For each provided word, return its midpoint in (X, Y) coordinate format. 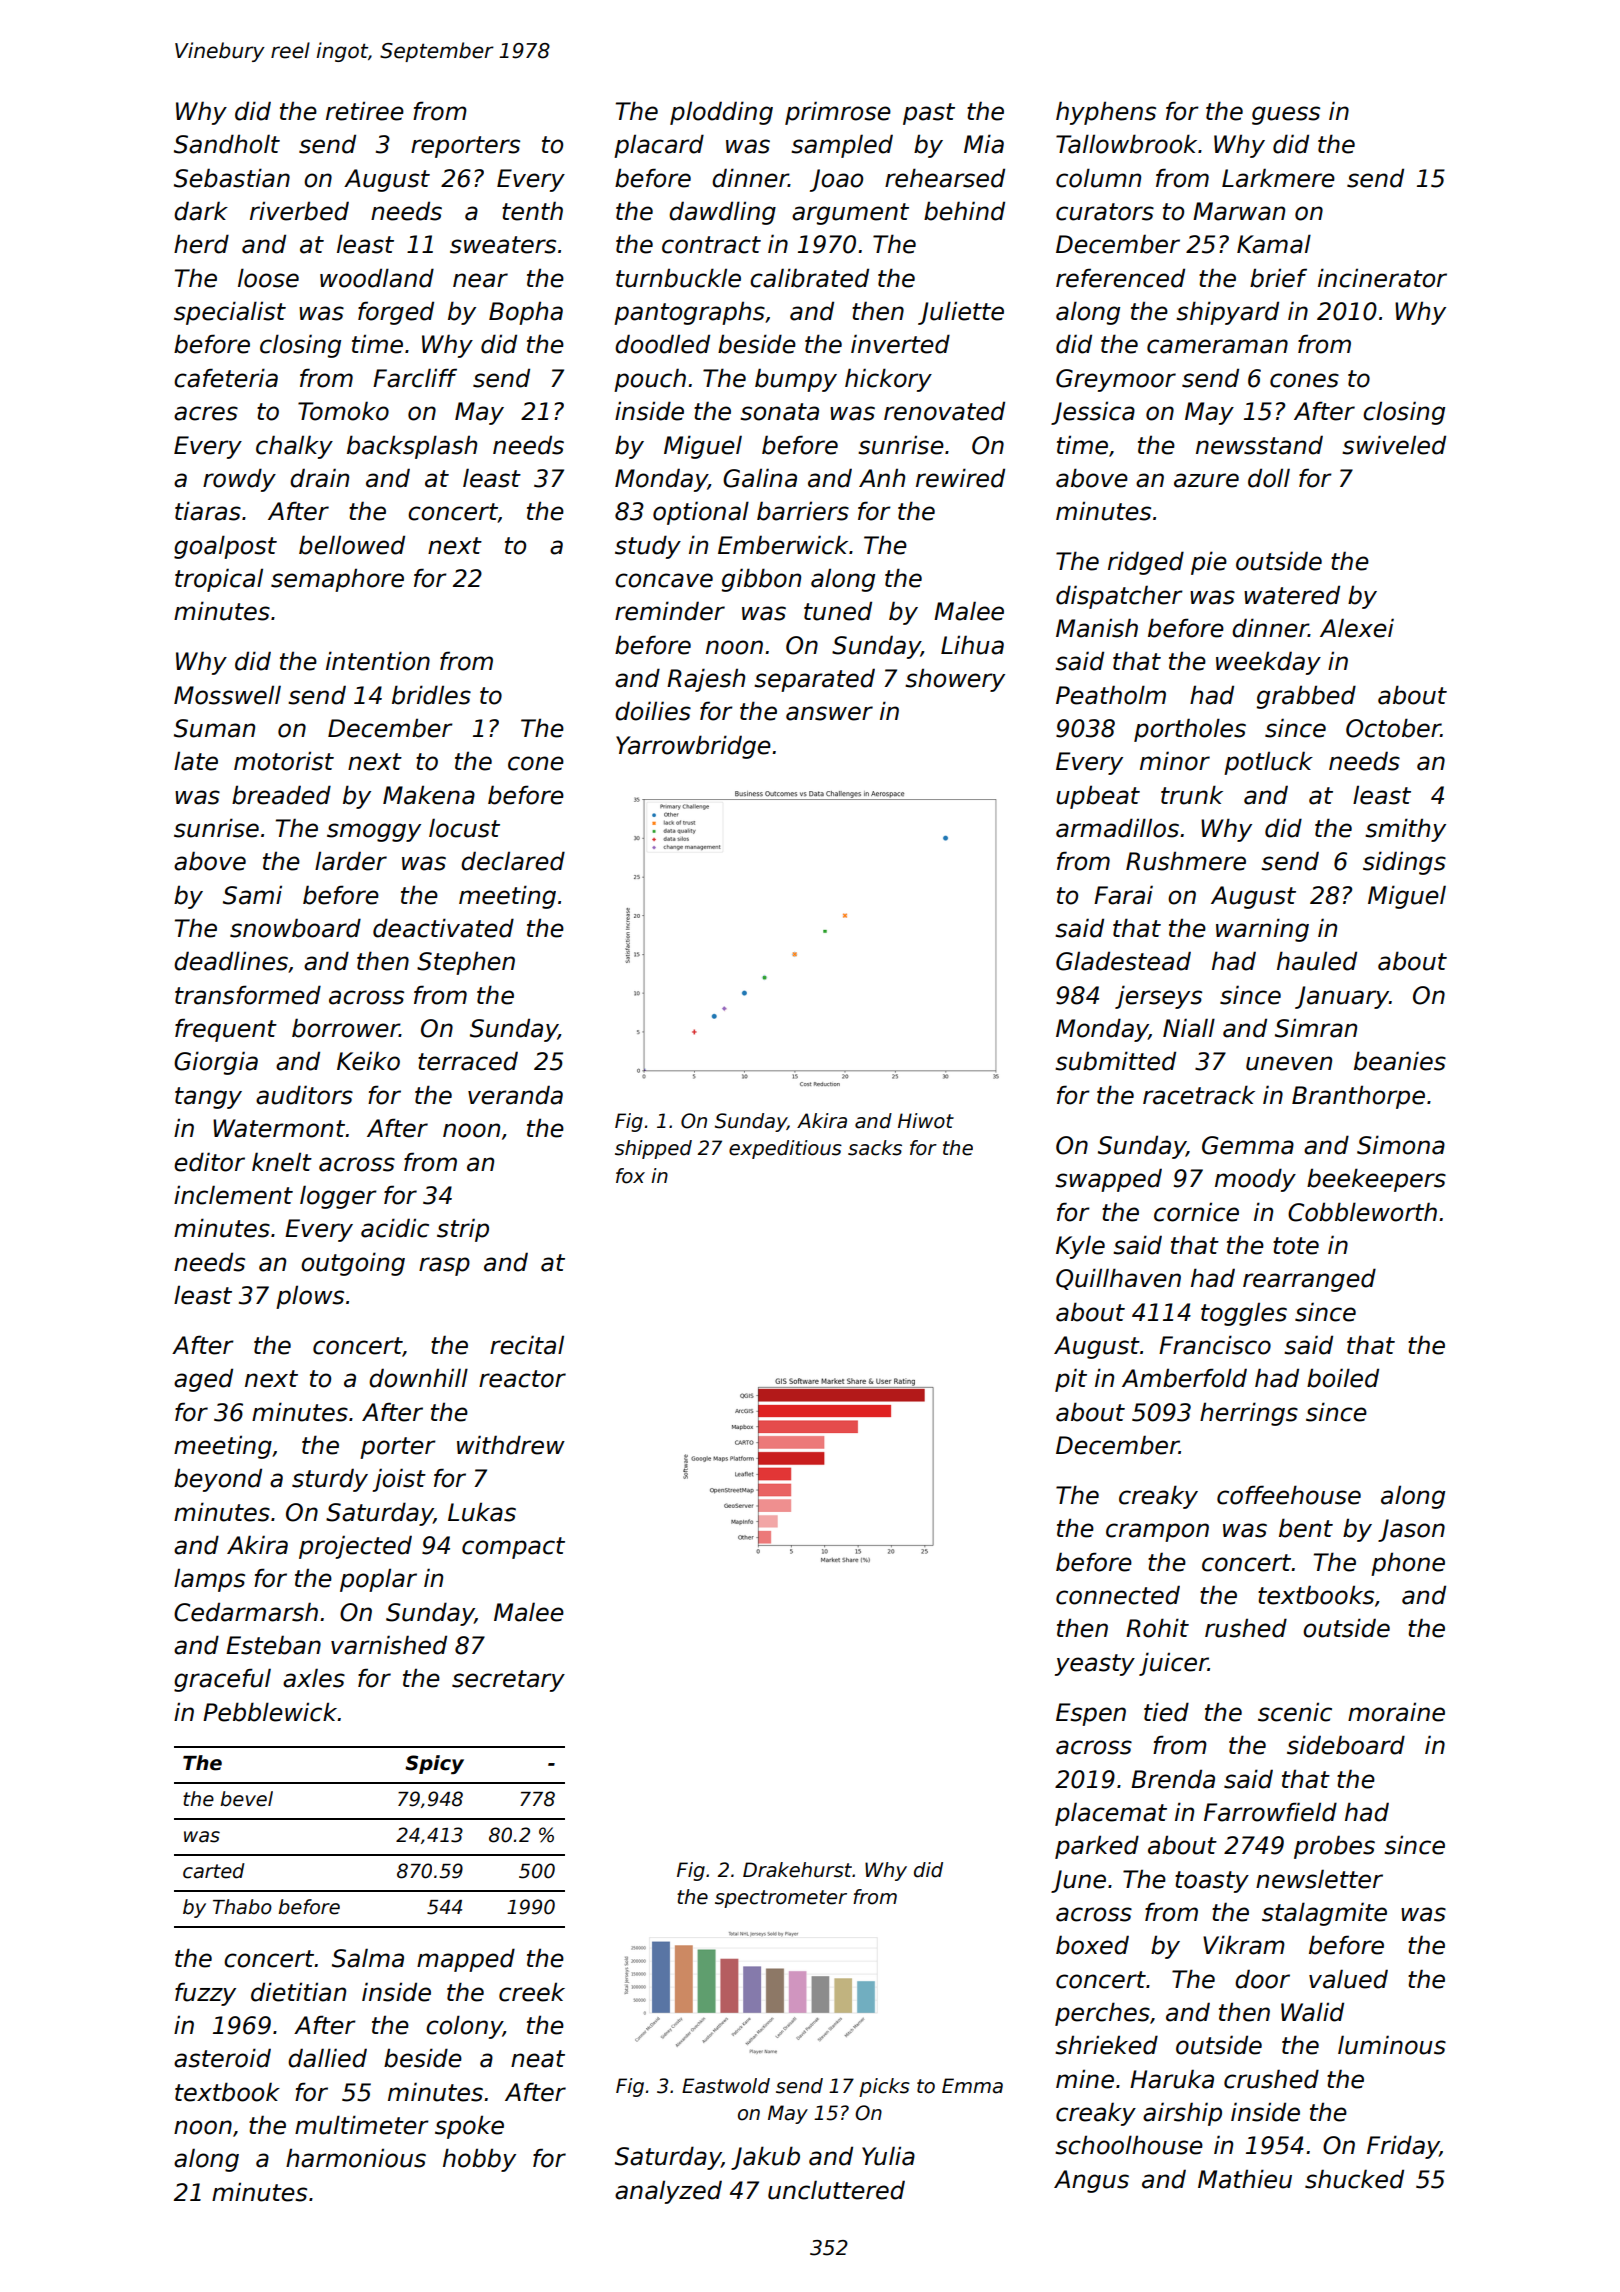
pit (1071, 1380)
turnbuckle (678, 278)
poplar (378, 1580)
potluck (1268, 763)
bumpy (796, 380)
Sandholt (227, 144)
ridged (1146, 563)
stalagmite (1324, 1914)
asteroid (222, 2058)
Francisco (1215, 1345)
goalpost (225, 547)
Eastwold (726, 2086)
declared (513, 861)
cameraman (1217, 346)
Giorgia (216, 1063)
